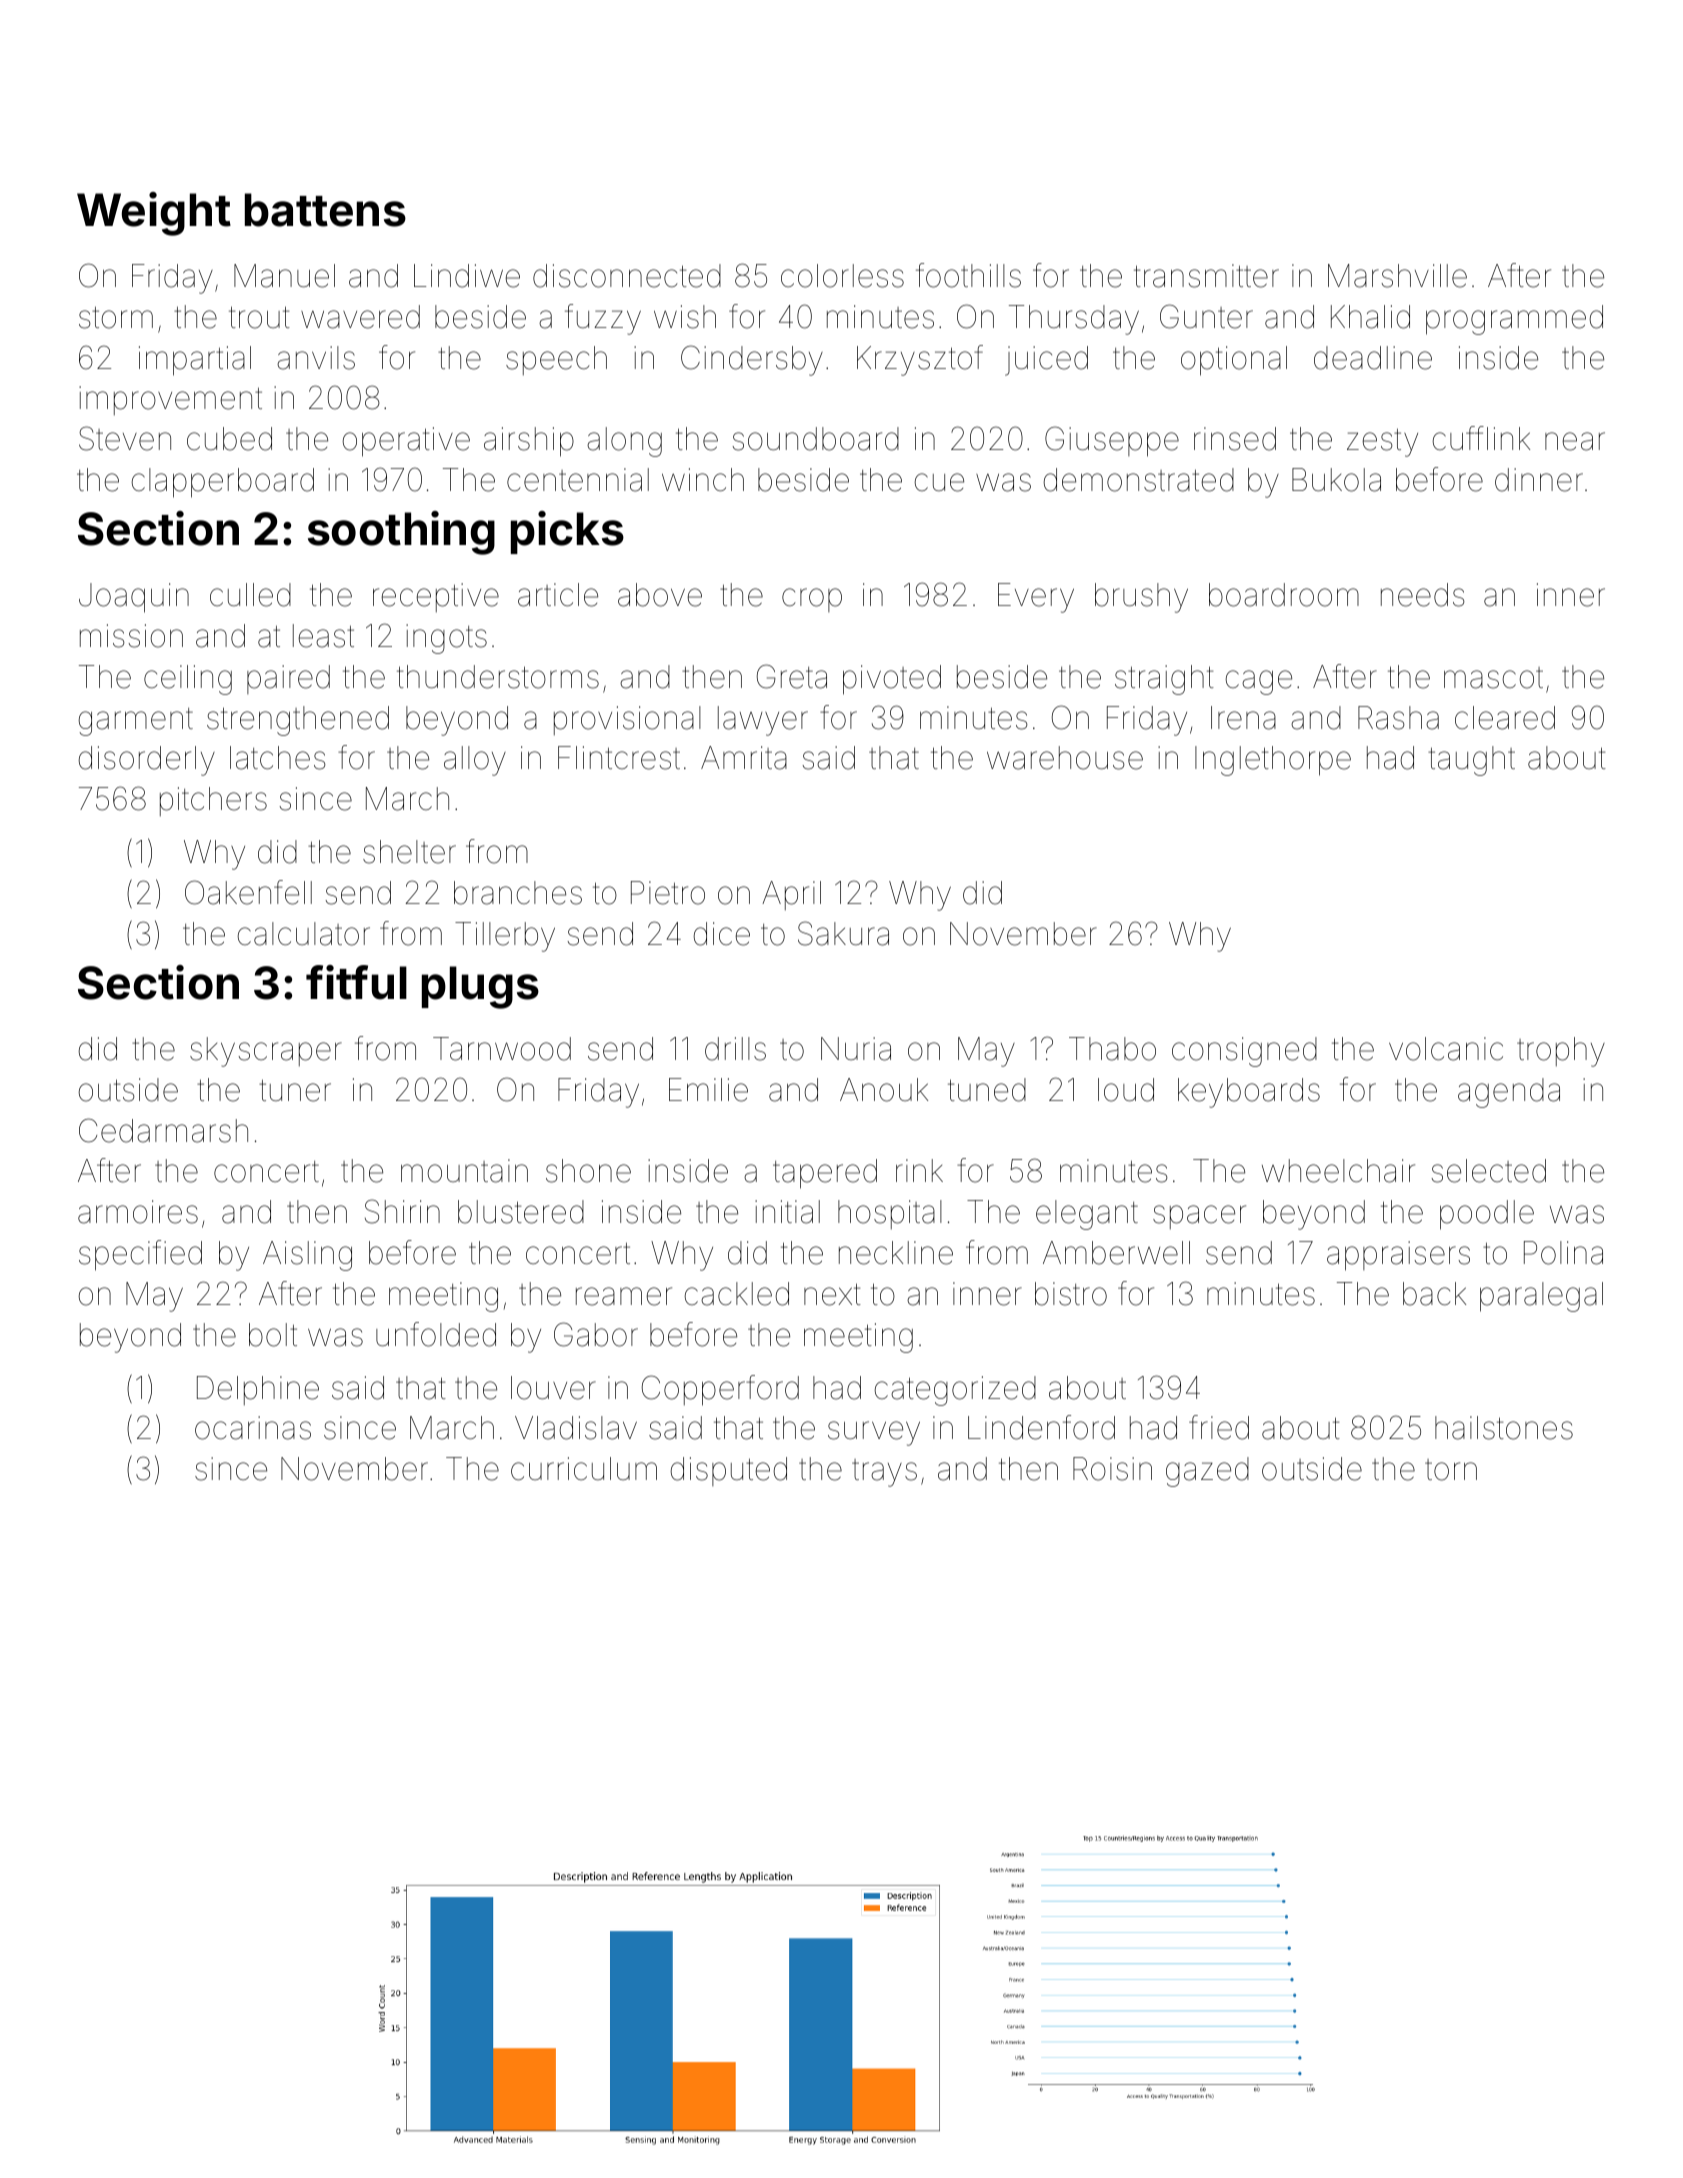 This screenshot has height=2178, width=1683. What do you see at coordinates (722, 934) in the screenshot?
I see `dice` at bounding box center [722, 934].
